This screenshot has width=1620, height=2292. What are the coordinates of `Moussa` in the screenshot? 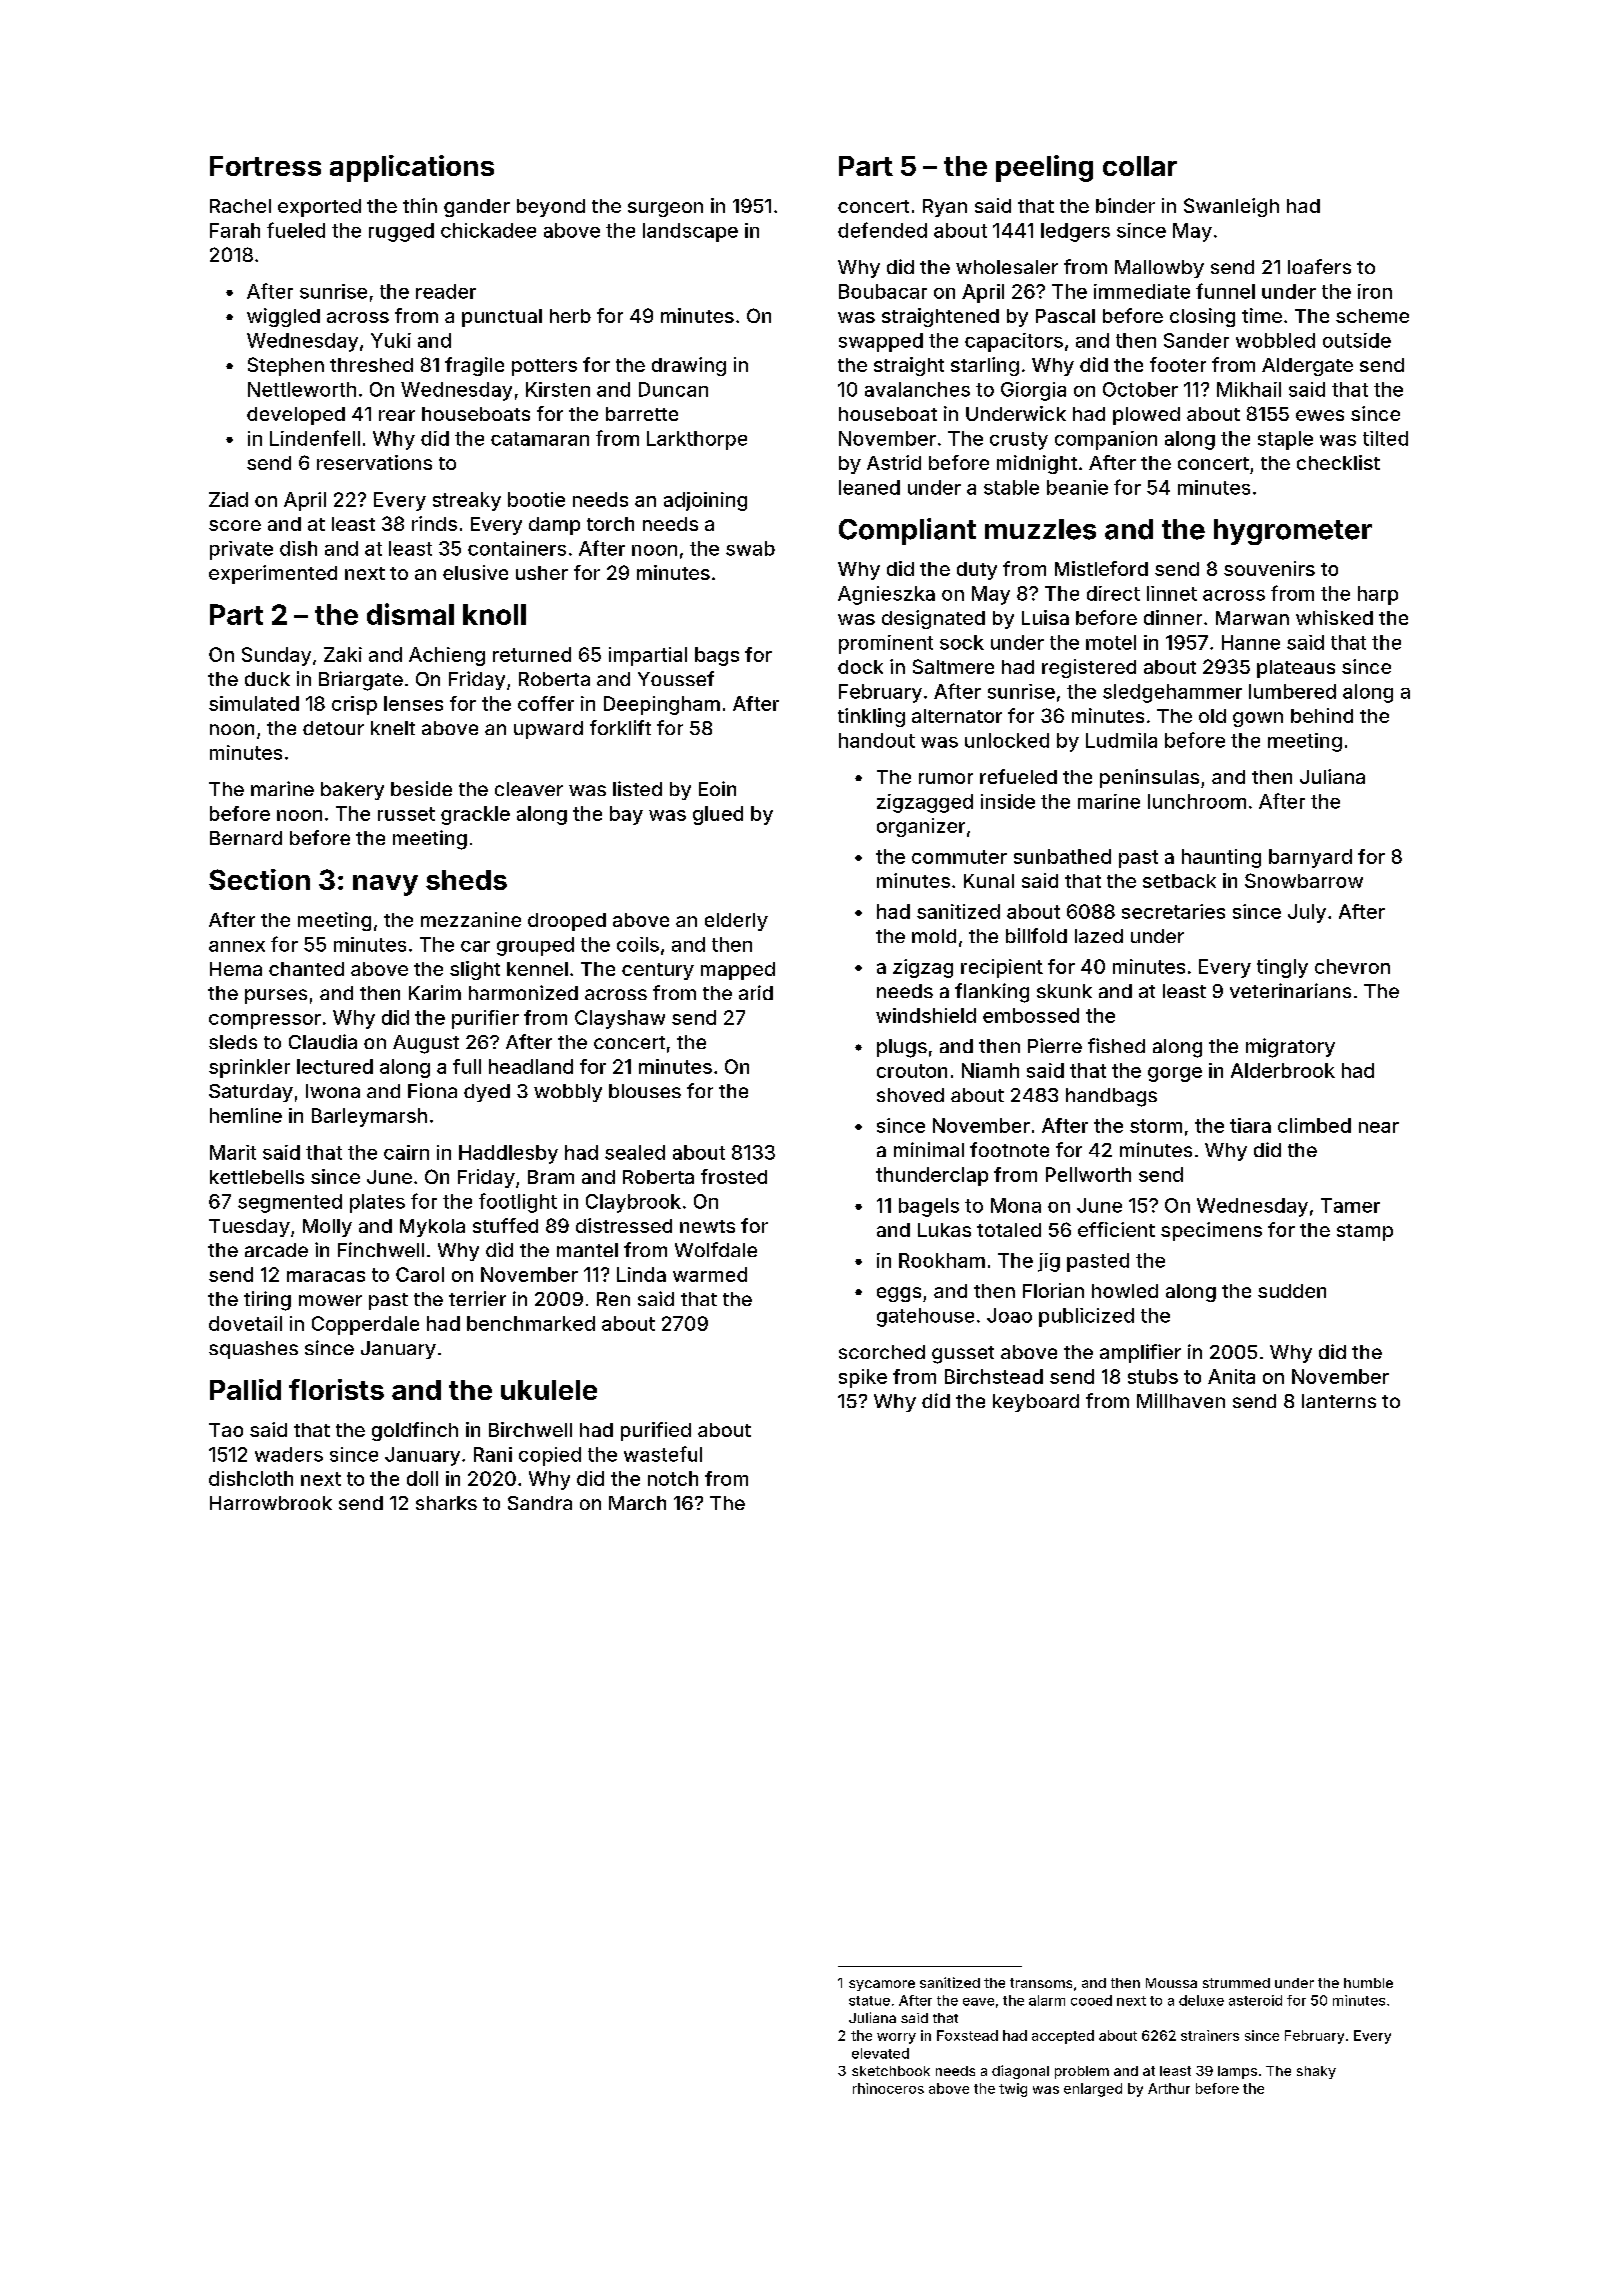 It's located at (1171, 1983).
